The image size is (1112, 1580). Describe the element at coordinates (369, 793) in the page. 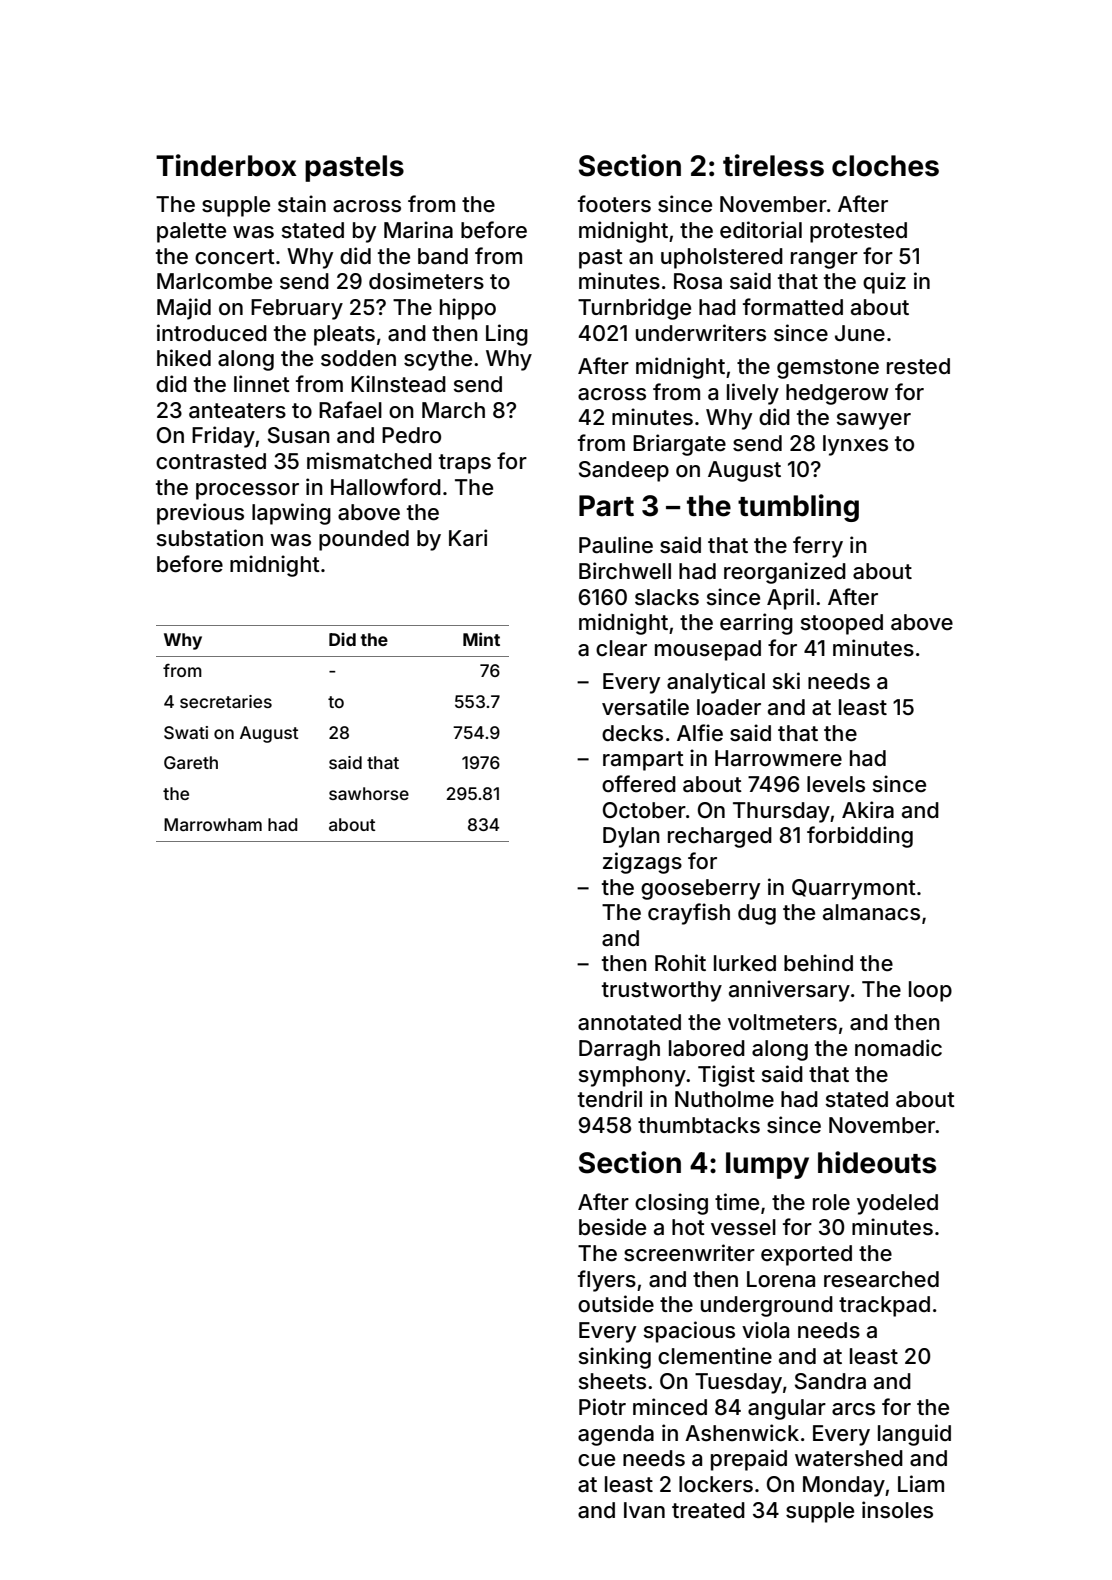

I see `sawhorse` at that location.
